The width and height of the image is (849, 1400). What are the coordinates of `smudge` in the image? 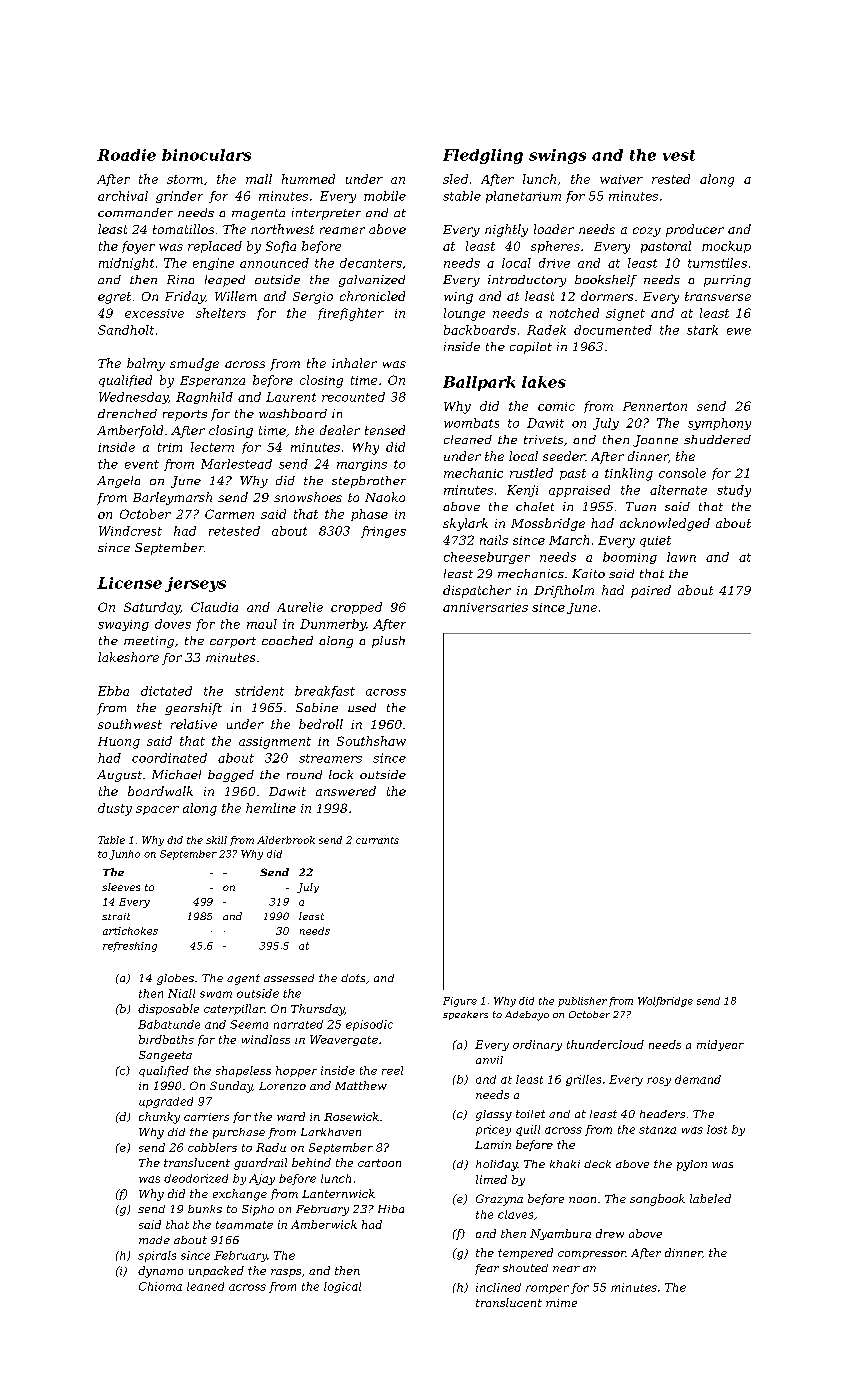 It's located at (194, 364).
